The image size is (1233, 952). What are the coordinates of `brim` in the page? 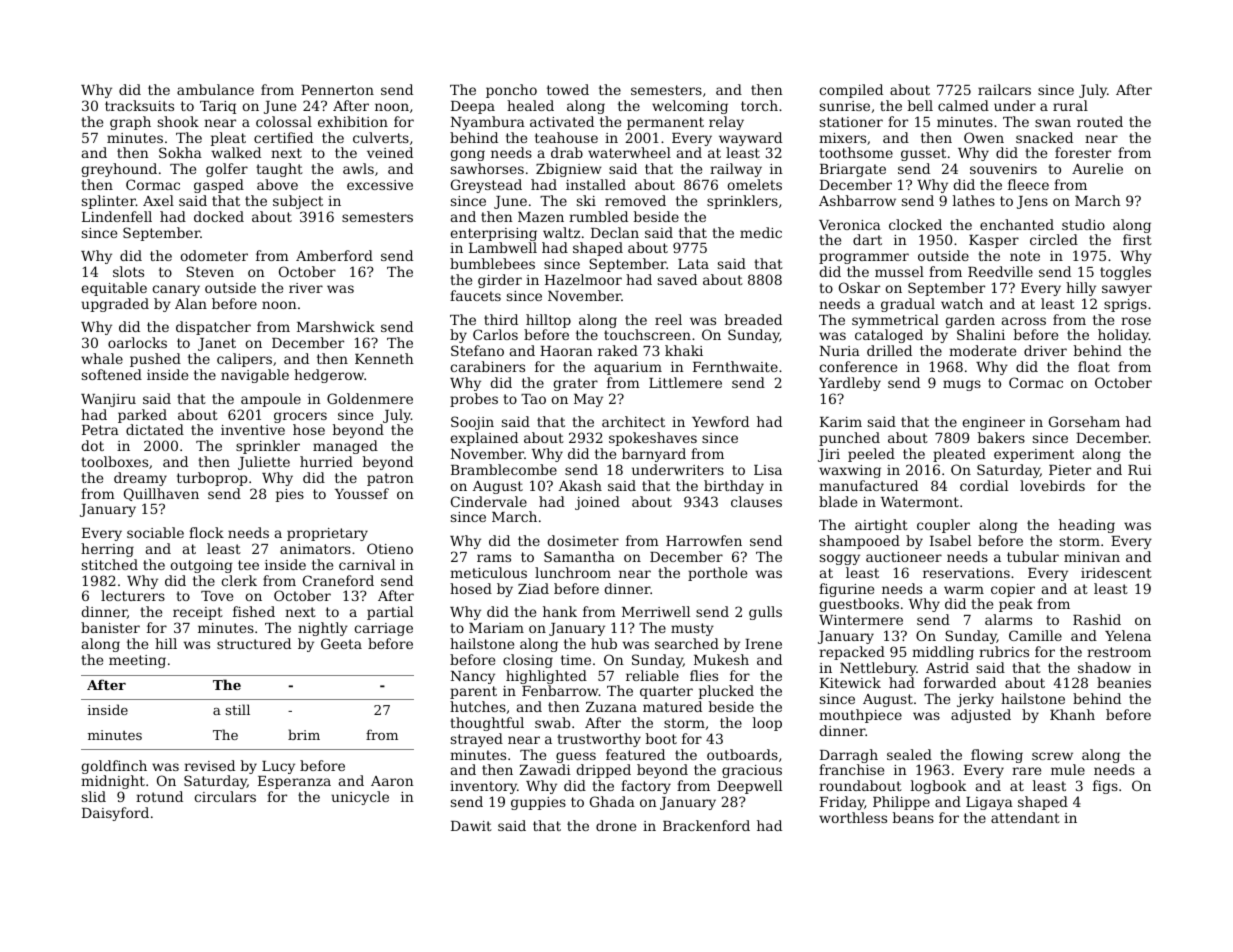 It's located at (304, 734).
